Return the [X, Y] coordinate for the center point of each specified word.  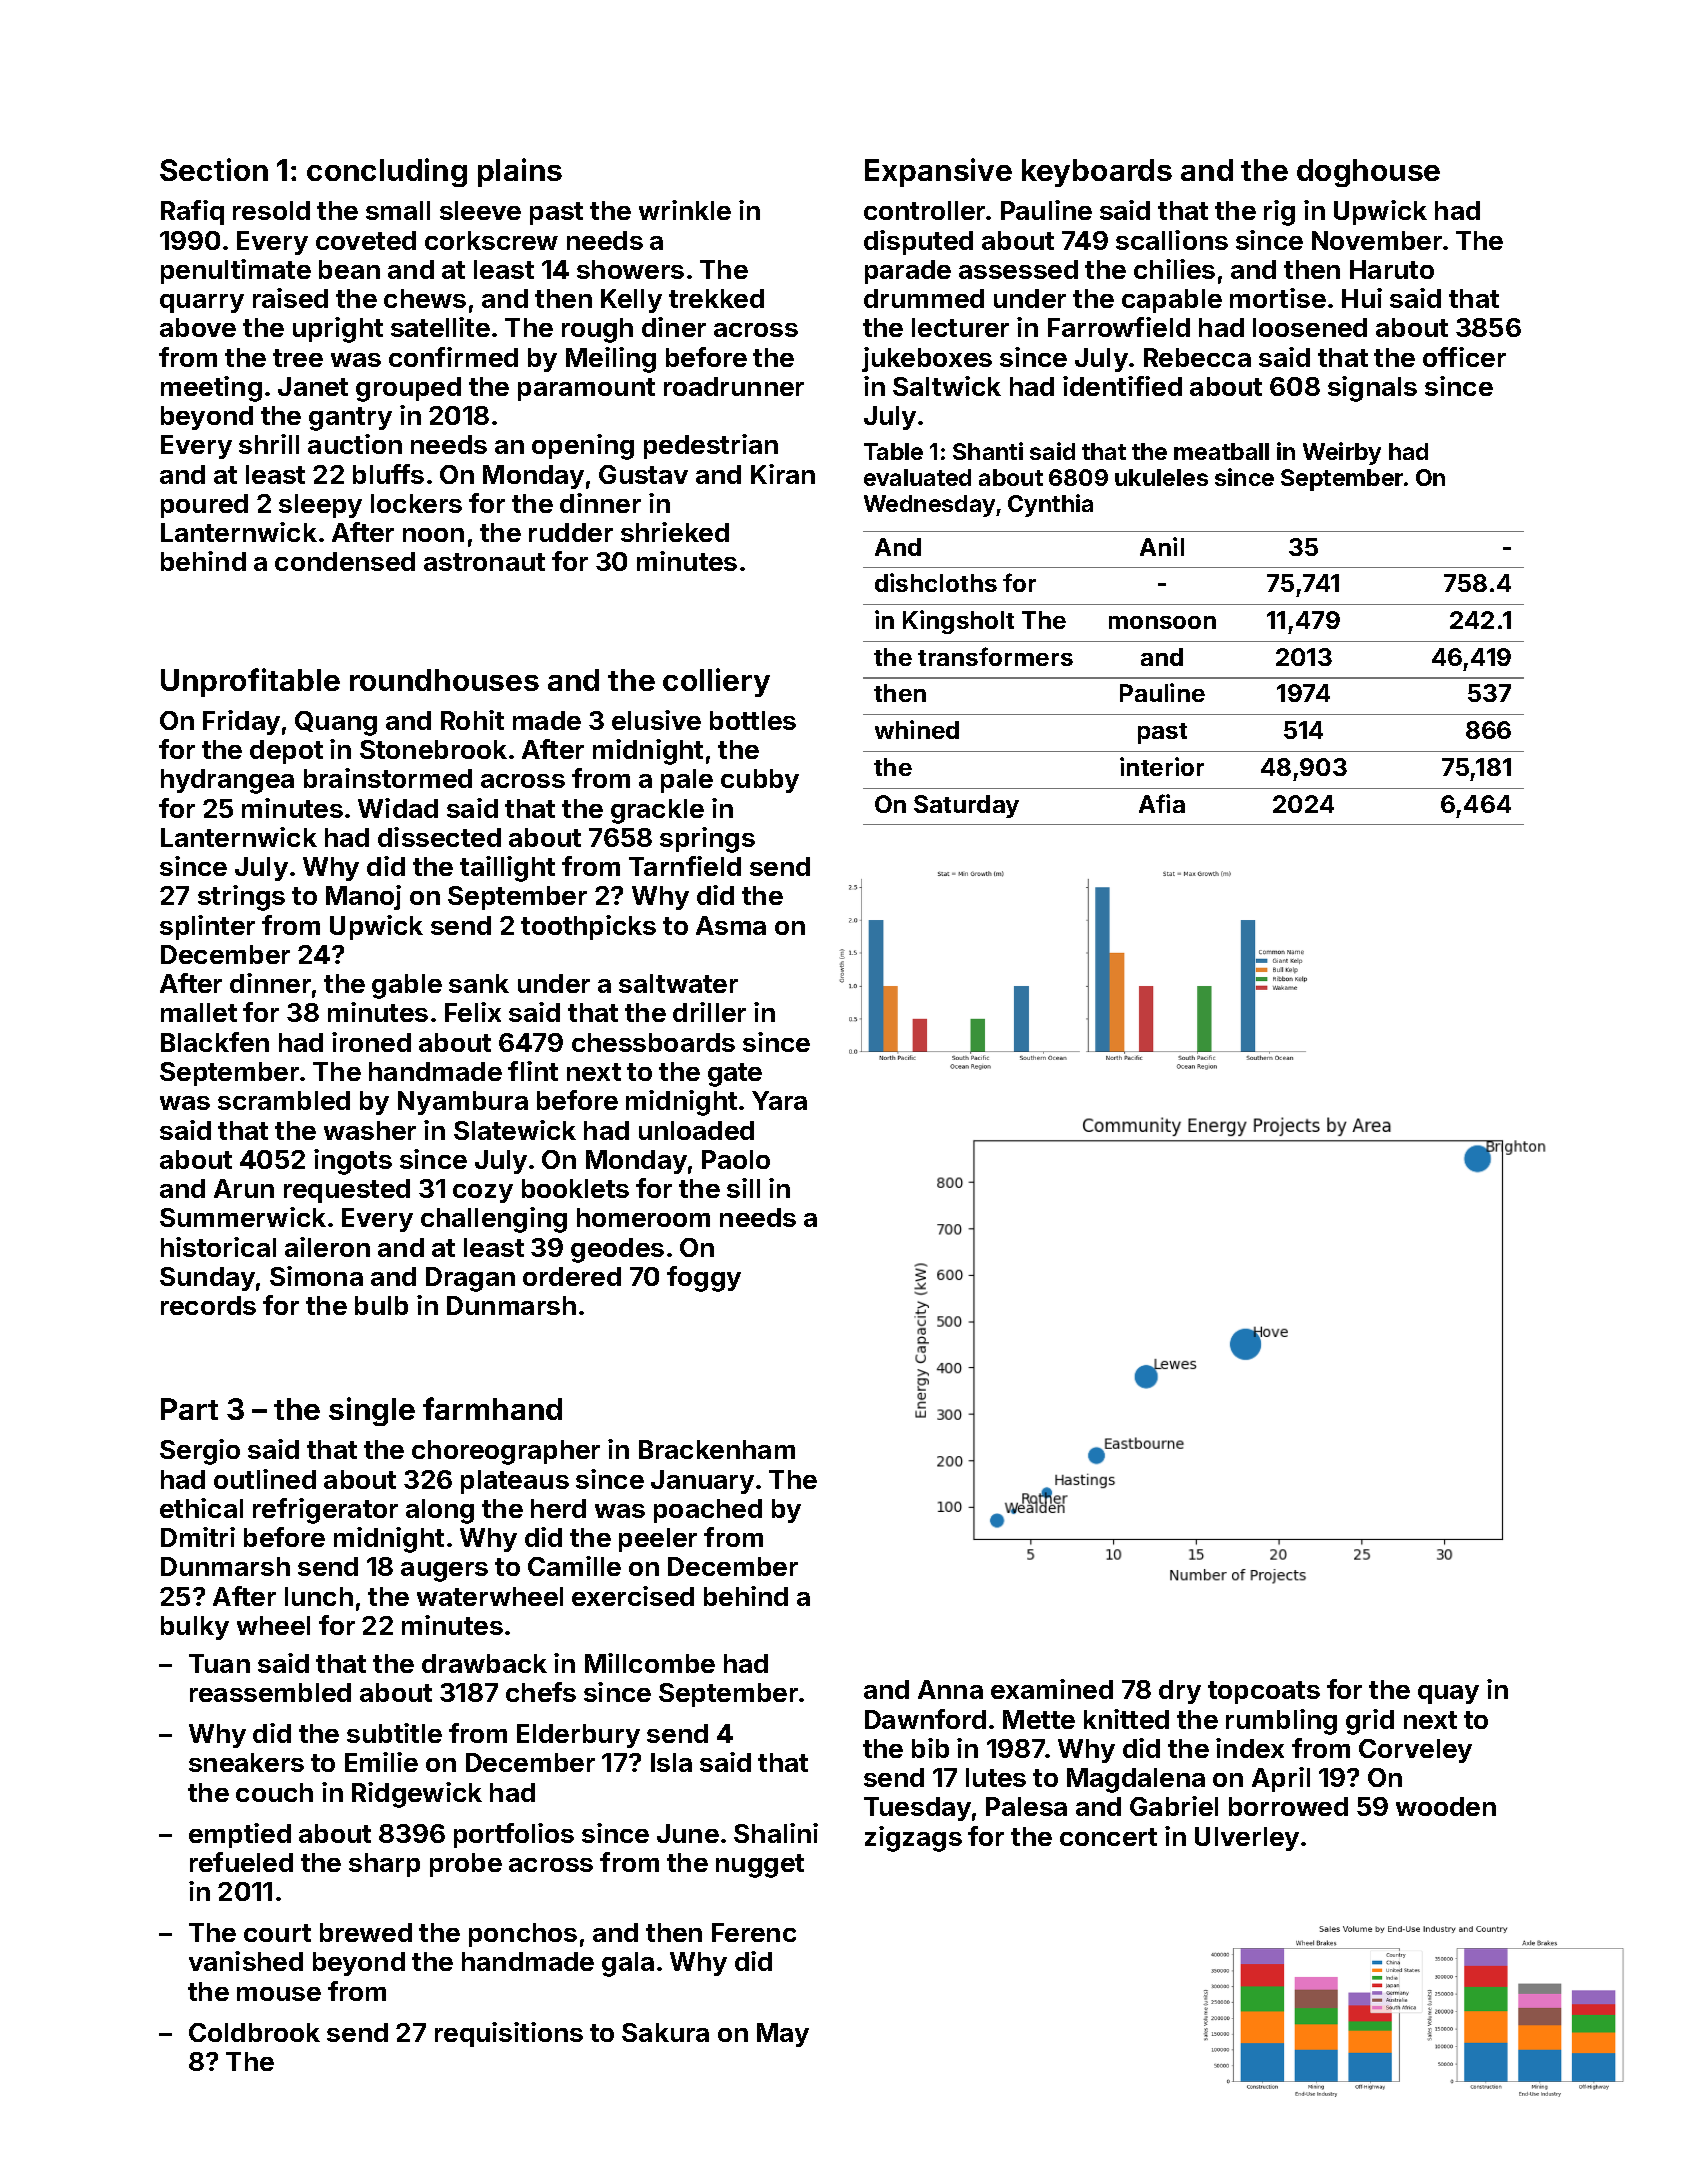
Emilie [381, 1762]
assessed [1018, 269]
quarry [202, 303]
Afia [1162, 803]
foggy [704, 1279]
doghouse [1368, 173]
